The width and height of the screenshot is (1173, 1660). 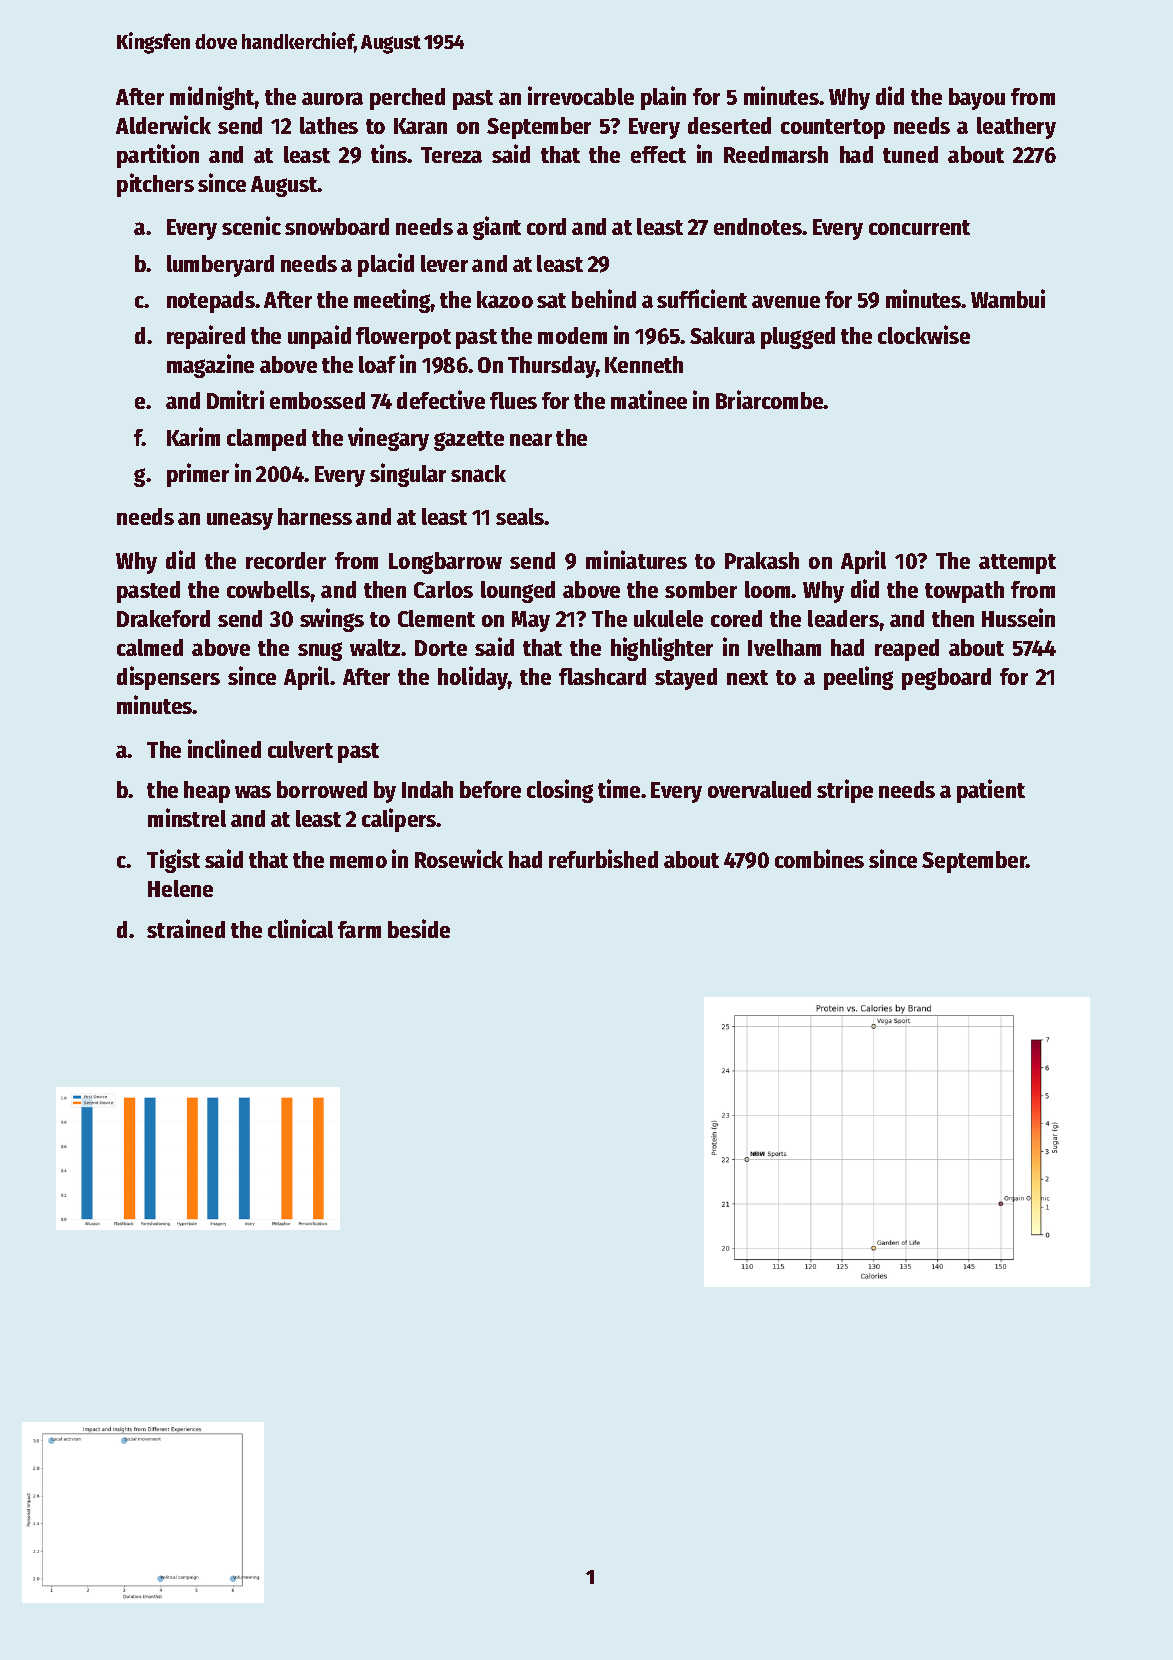 I want to click on Drakeford, so click(x=163, y=618).
